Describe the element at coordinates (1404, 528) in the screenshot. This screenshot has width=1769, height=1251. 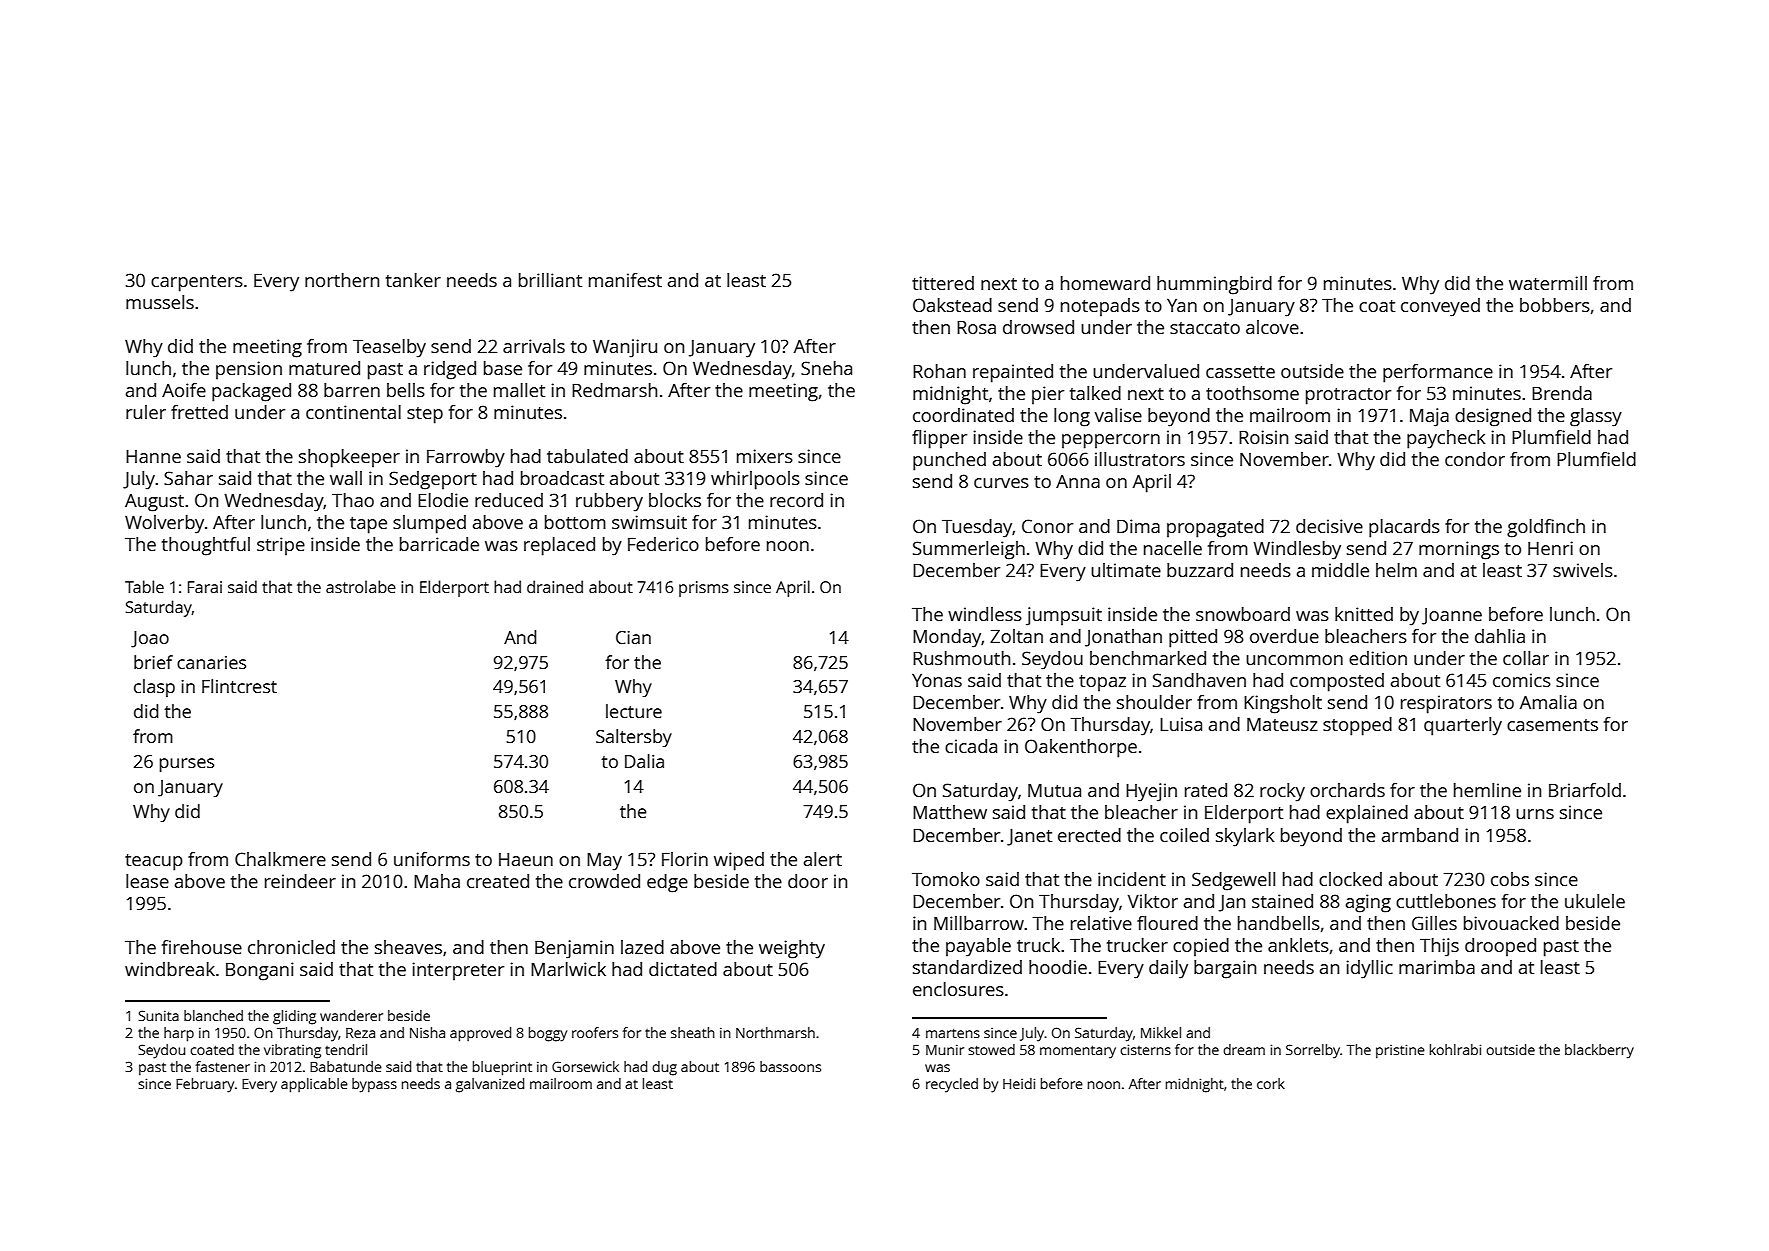
I see `placards` at that location.
